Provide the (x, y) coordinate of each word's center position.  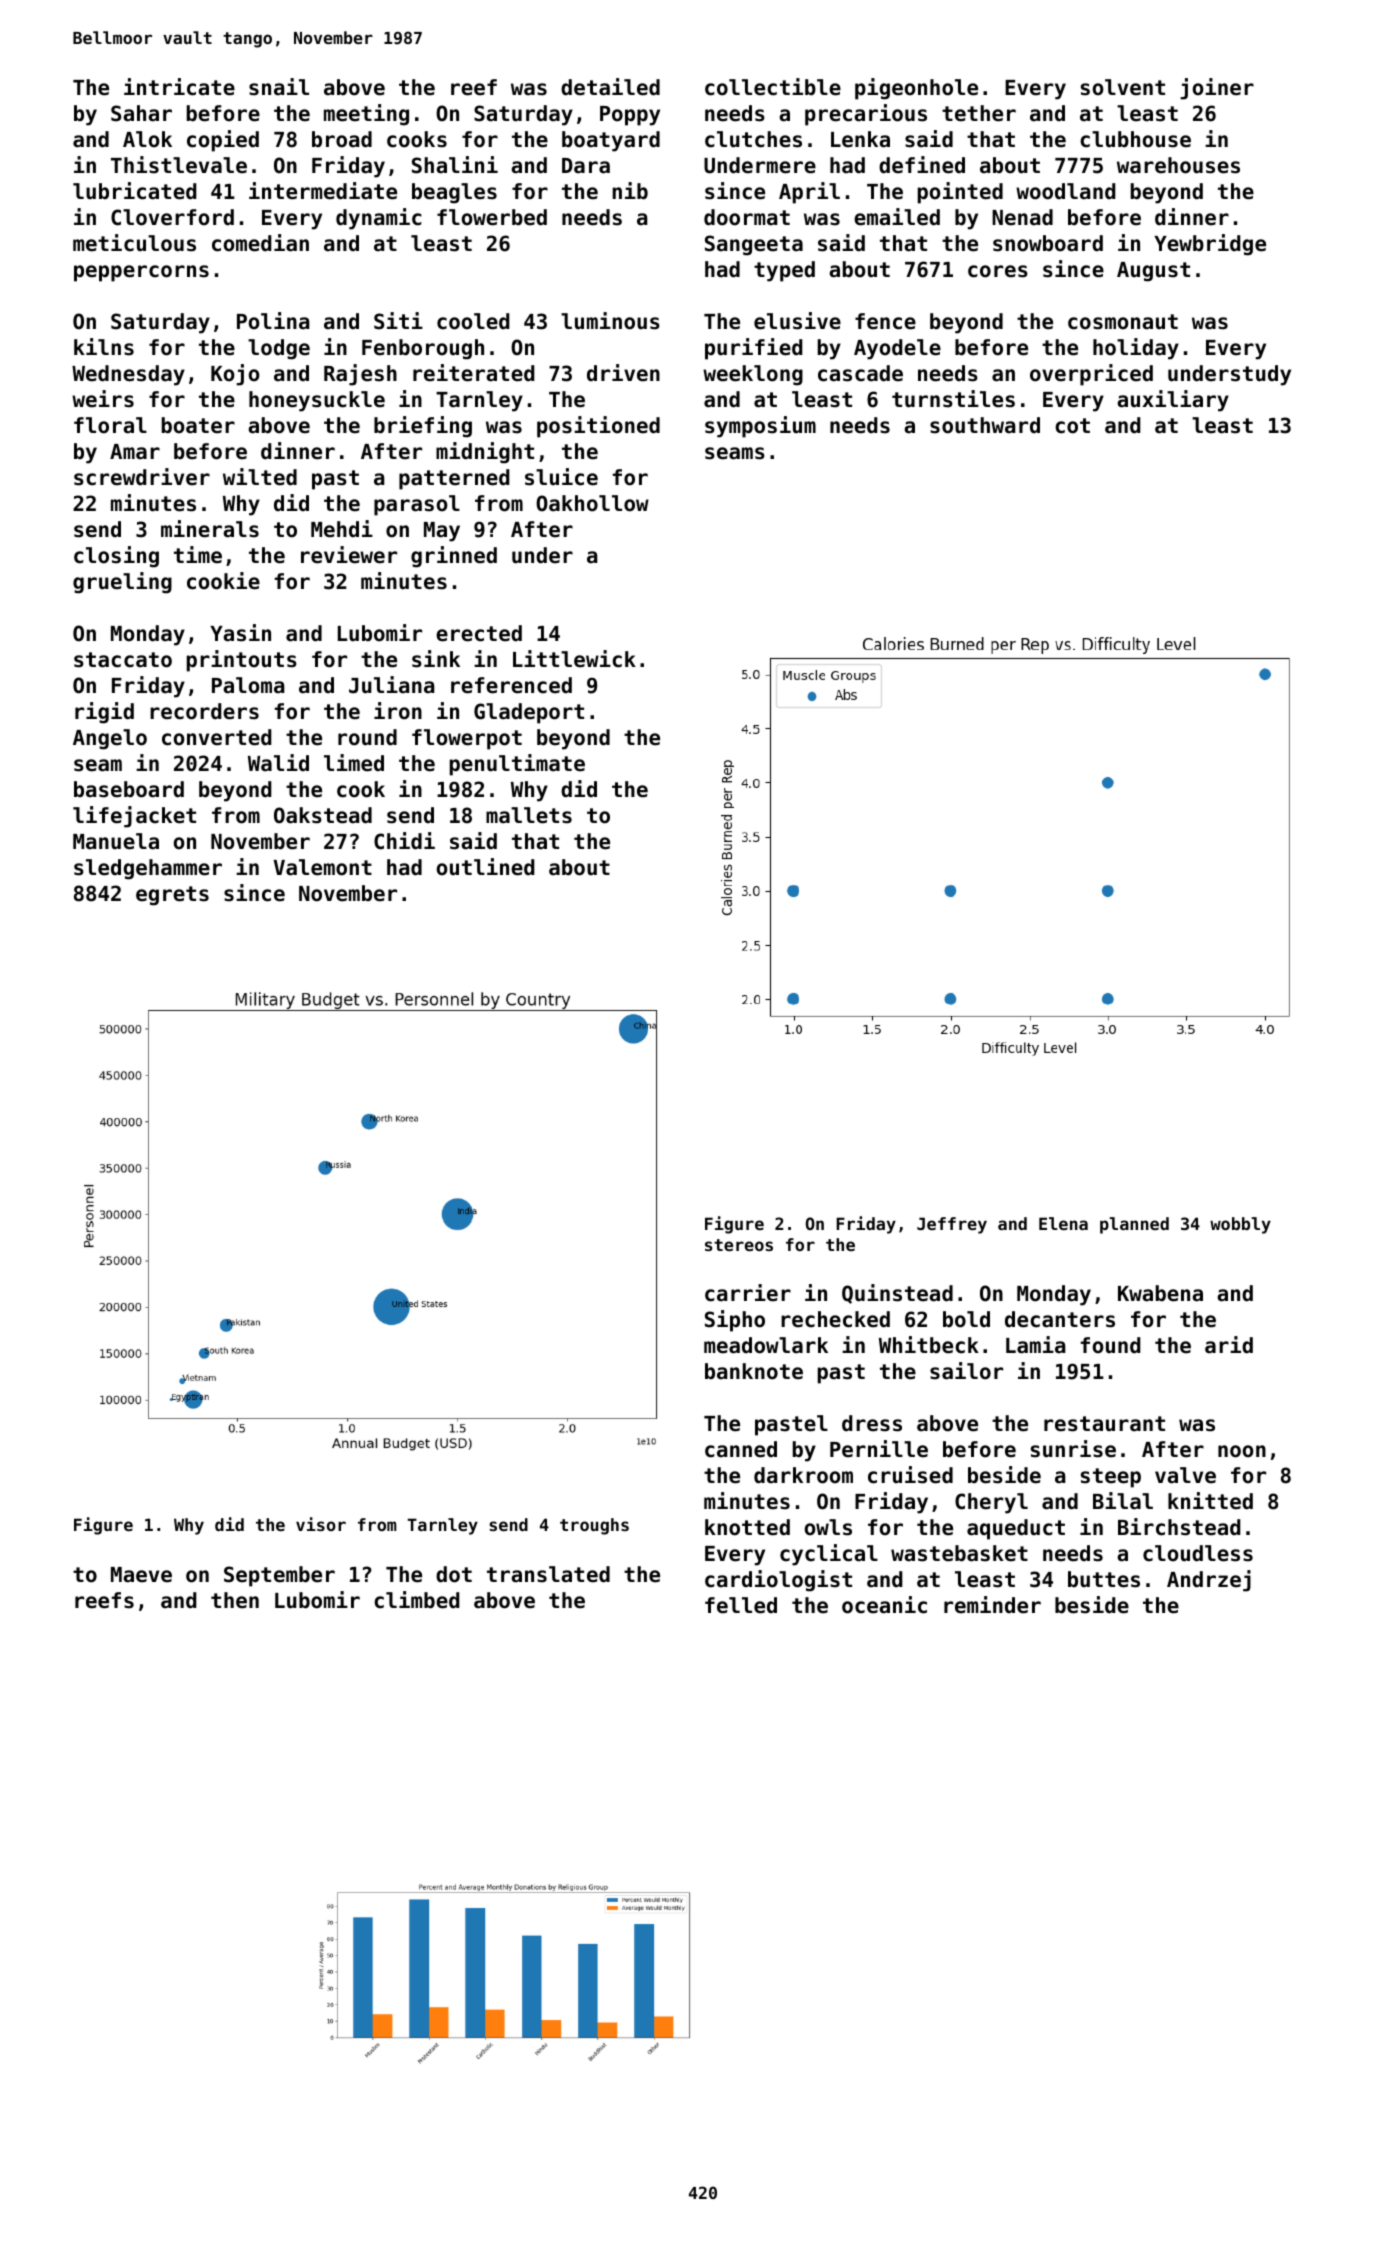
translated (548, 1574)
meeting (366, 115)
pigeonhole (916, 89)
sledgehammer (148, 869)
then (235, 1600)
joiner (1217, 89)
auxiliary (1173, 401)
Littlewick (574, 659)
